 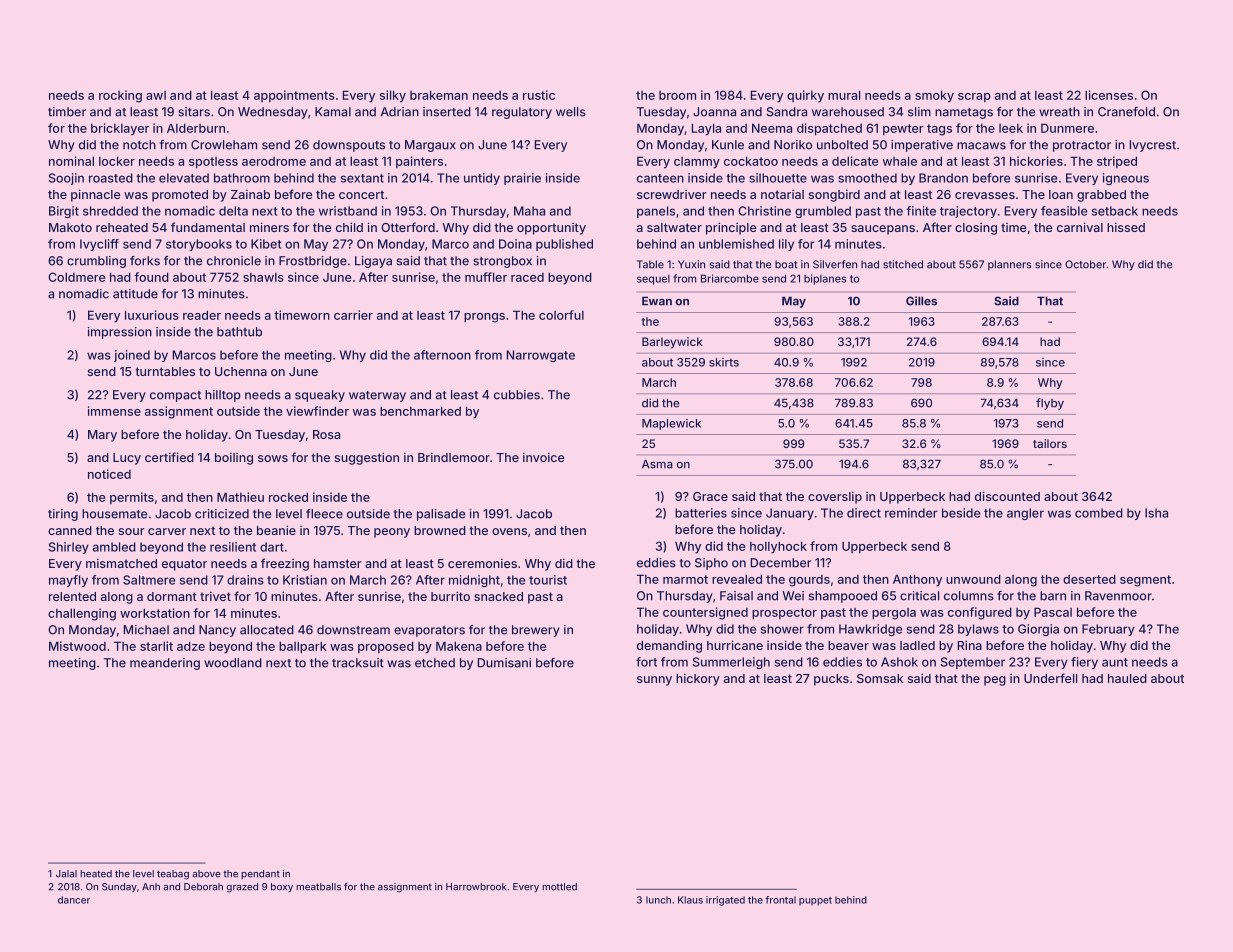 I want to click on frontal, so click(x=780, y=900).
